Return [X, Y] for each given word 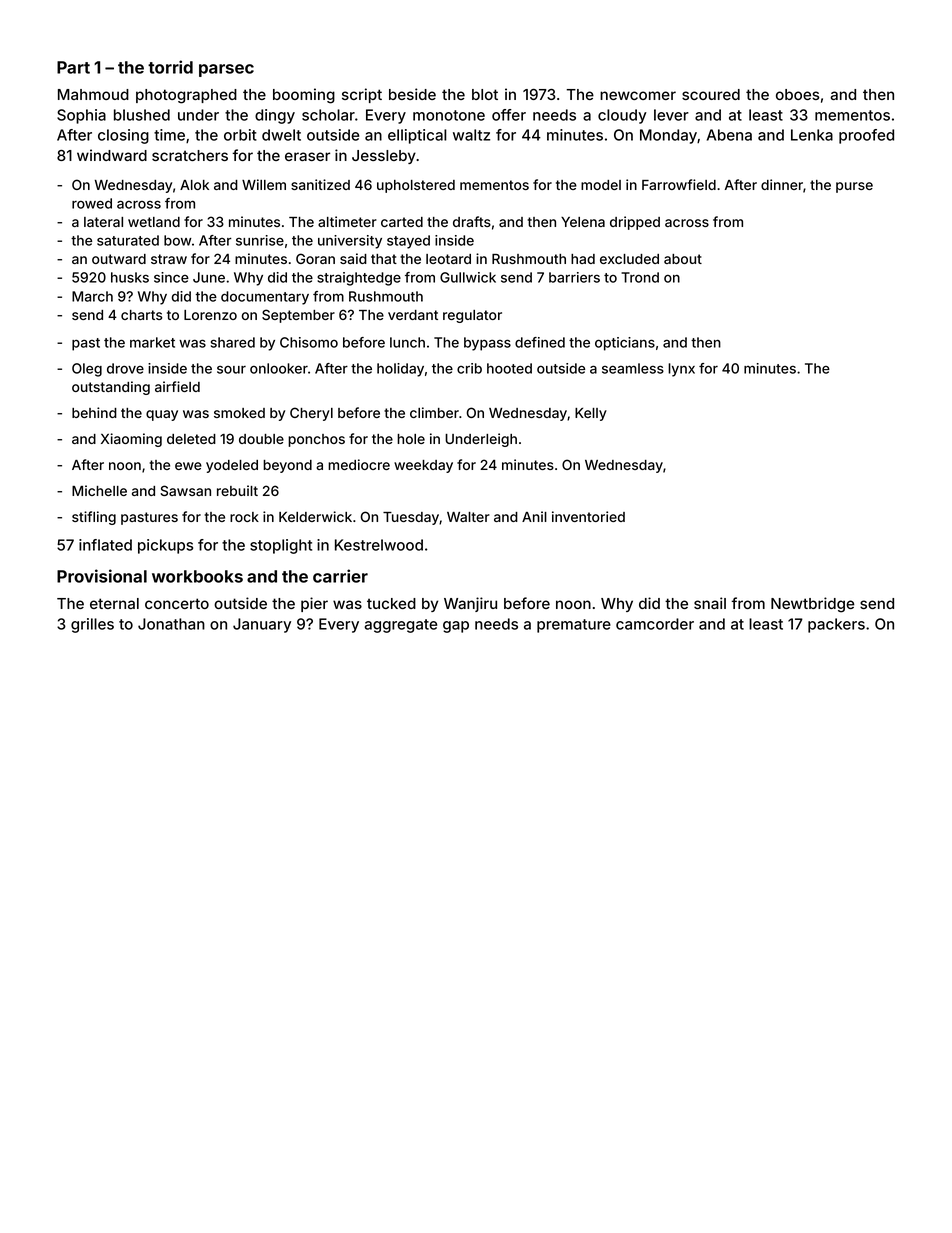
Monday [668, 136]
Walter [468, 517]
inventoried [588, 516]
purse [854, 187]
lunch [407, 342]
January [262, 625]
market [152, 342]
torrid [170, 67]
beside [412, 94]
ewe [188, 466]
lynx [681, 370]
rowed [92, 203]
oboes [797, 94]
